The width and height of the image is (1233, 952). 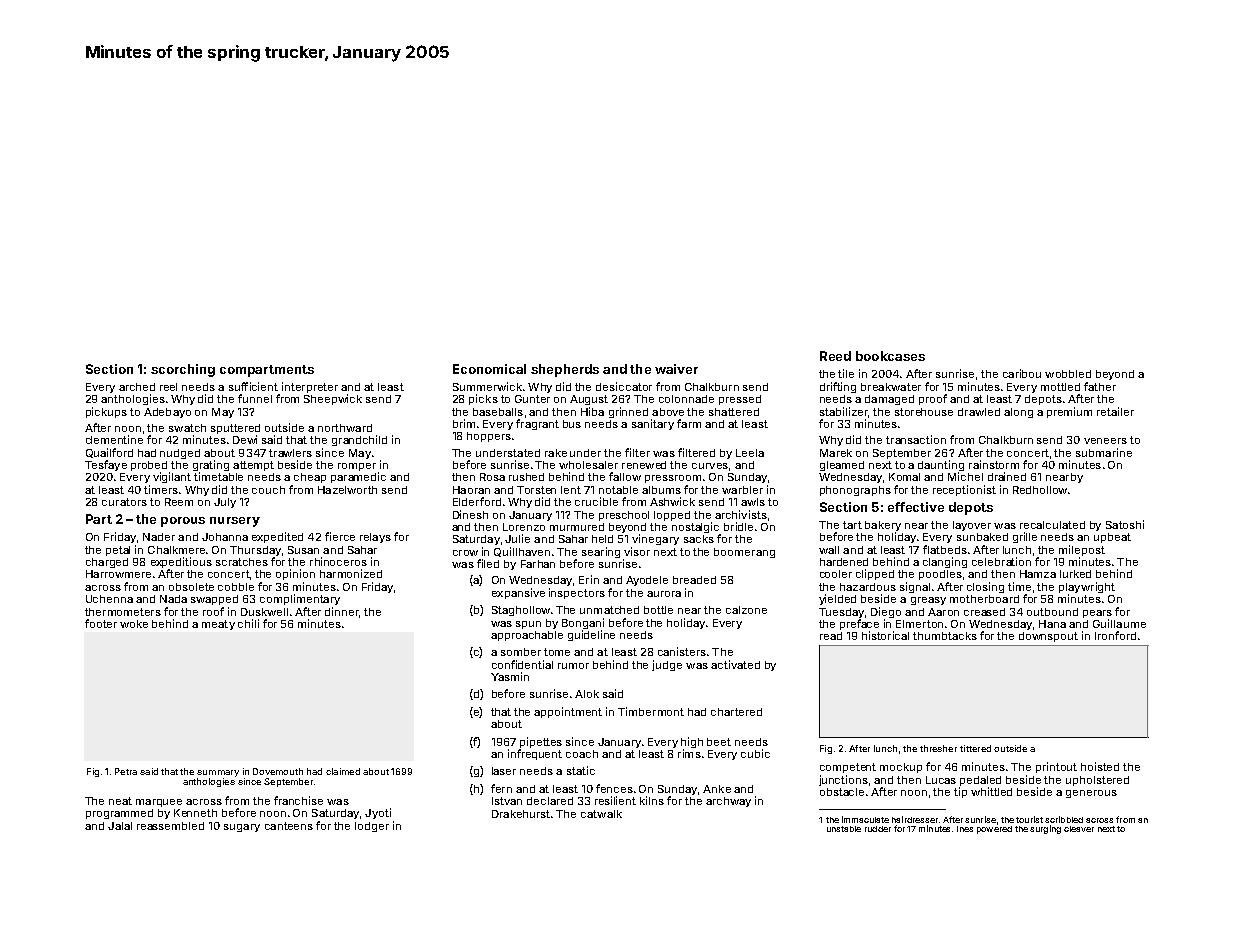 I want to click on summary, so click(x=218, y=773).
